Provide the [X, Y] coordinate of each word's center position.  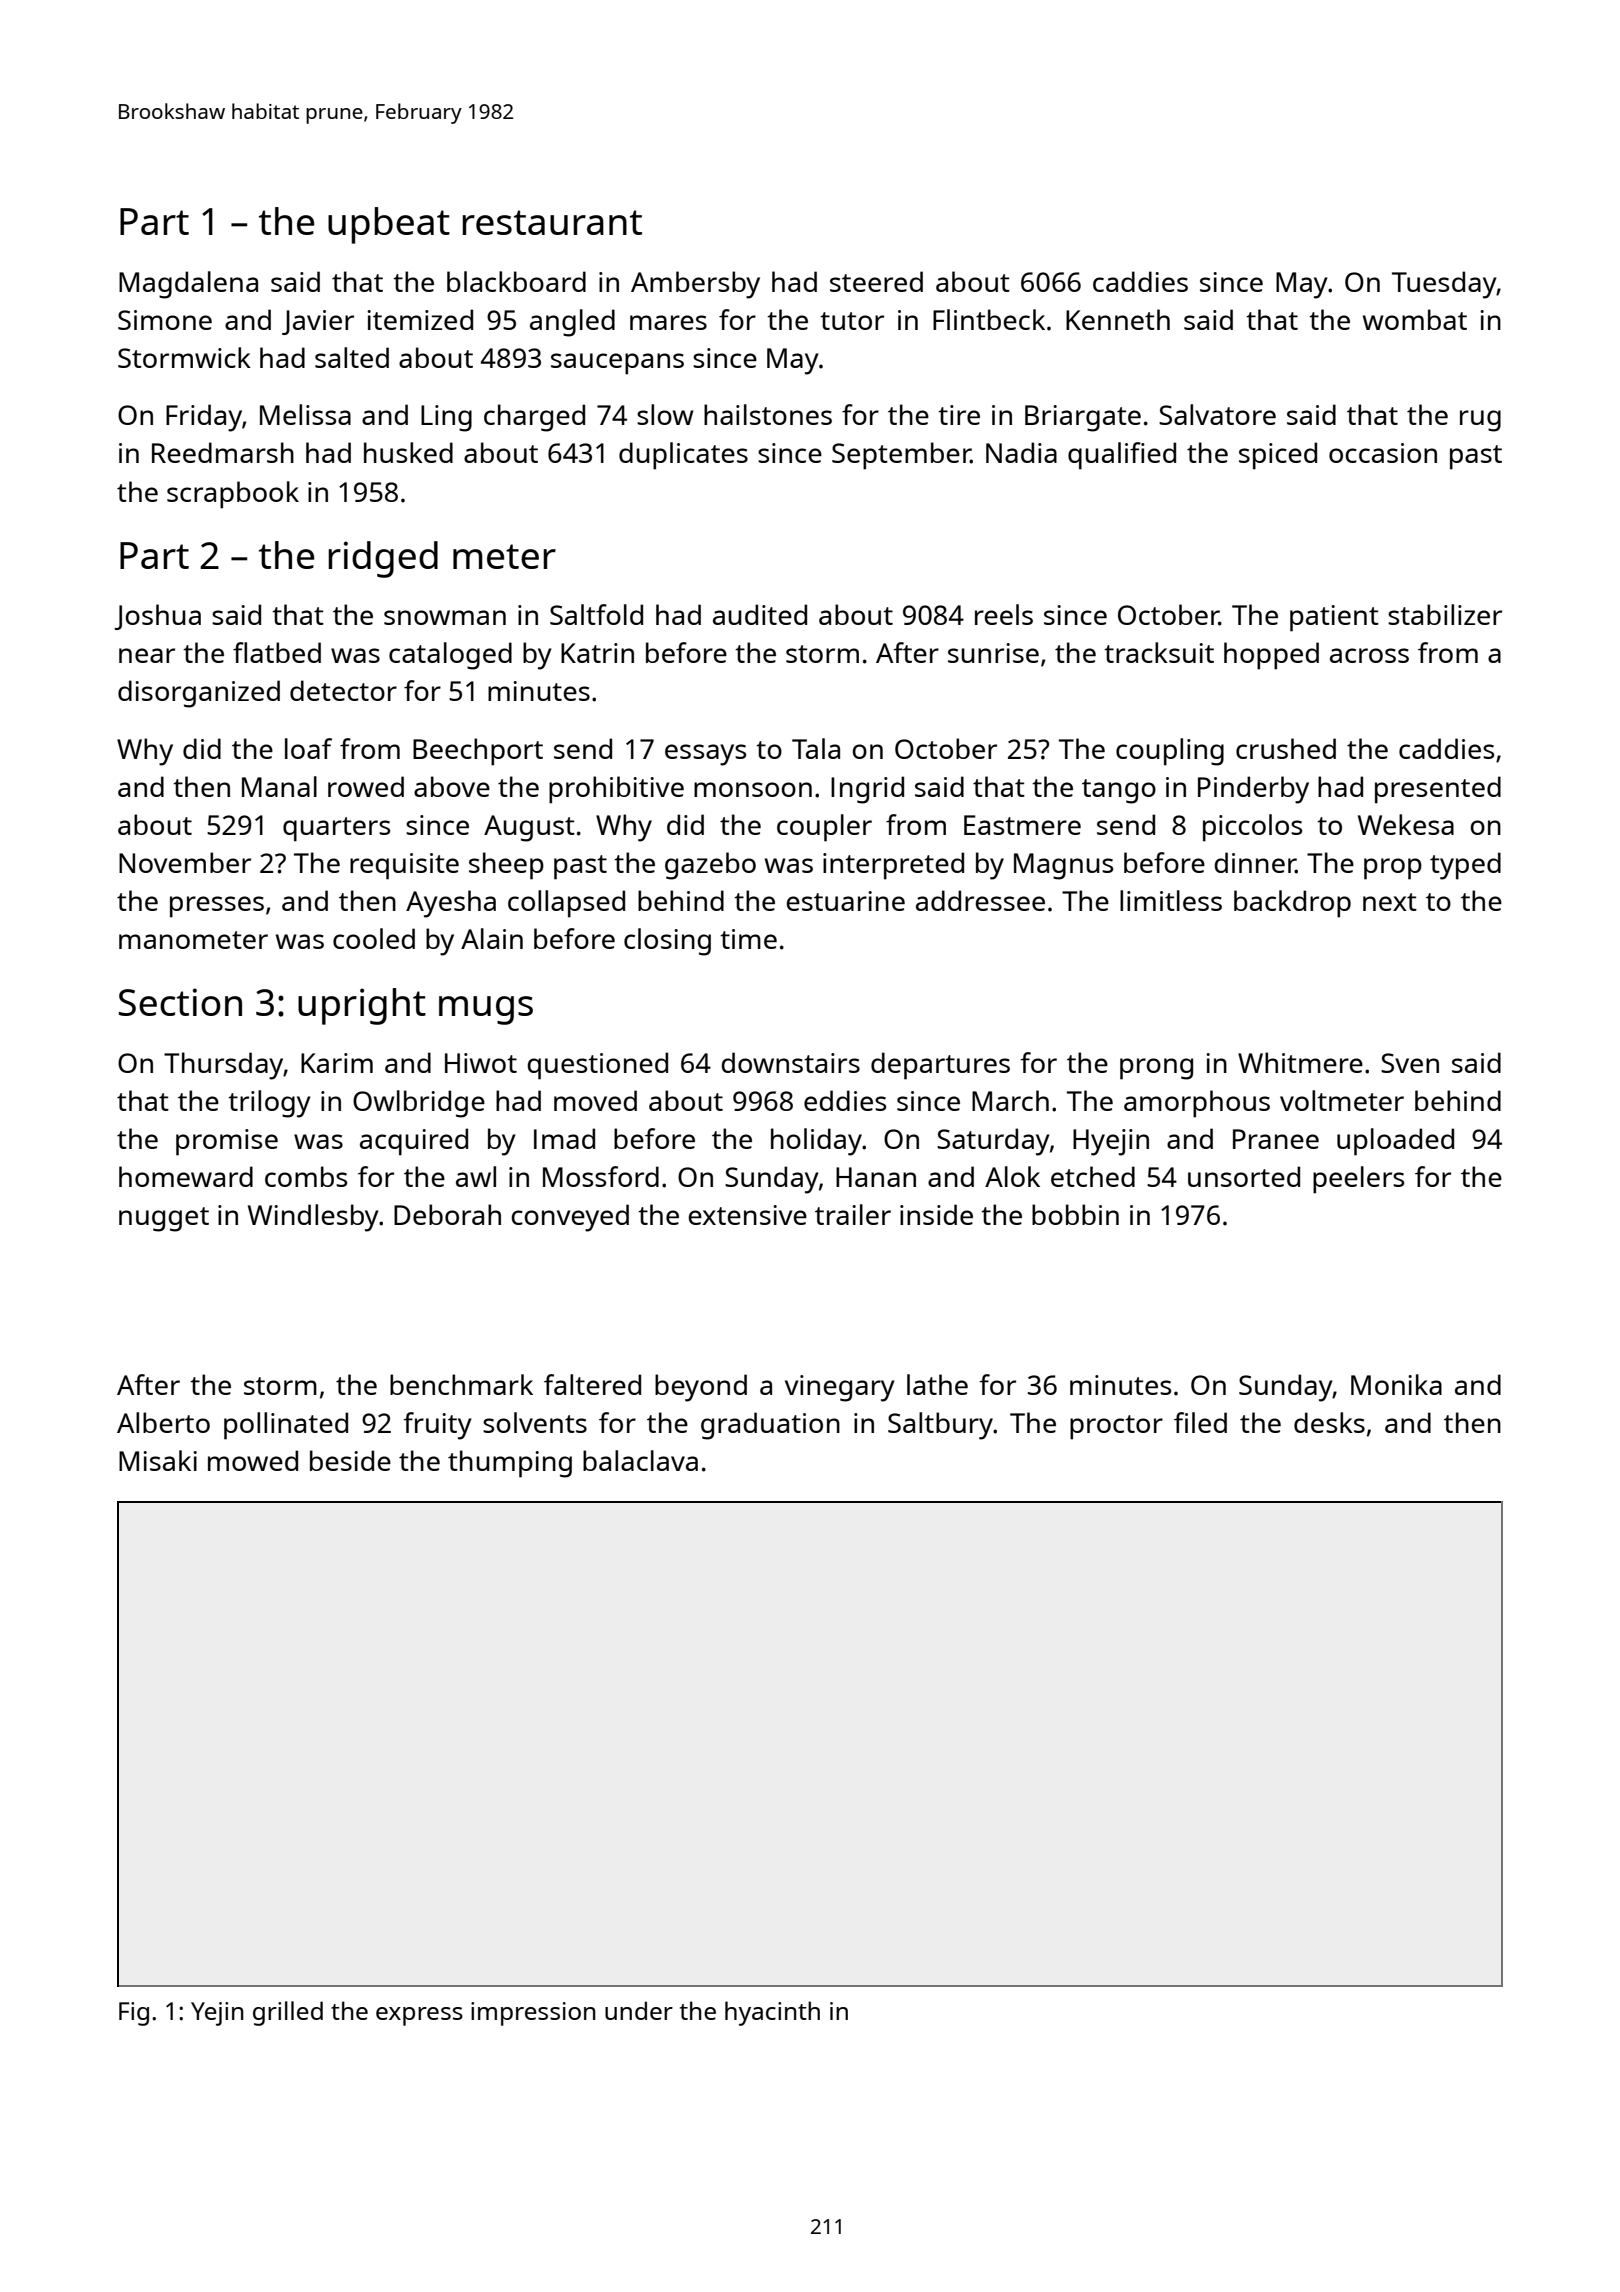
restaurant [552, 222]
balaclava [640, 1460]
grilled [288, 2013]
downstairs [790, 1062]
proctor [1116, 1427]
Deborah [447, 1214]
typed [1465, 866]
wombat [1415, 319]
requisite [404, 866]
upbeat [389, 225]
